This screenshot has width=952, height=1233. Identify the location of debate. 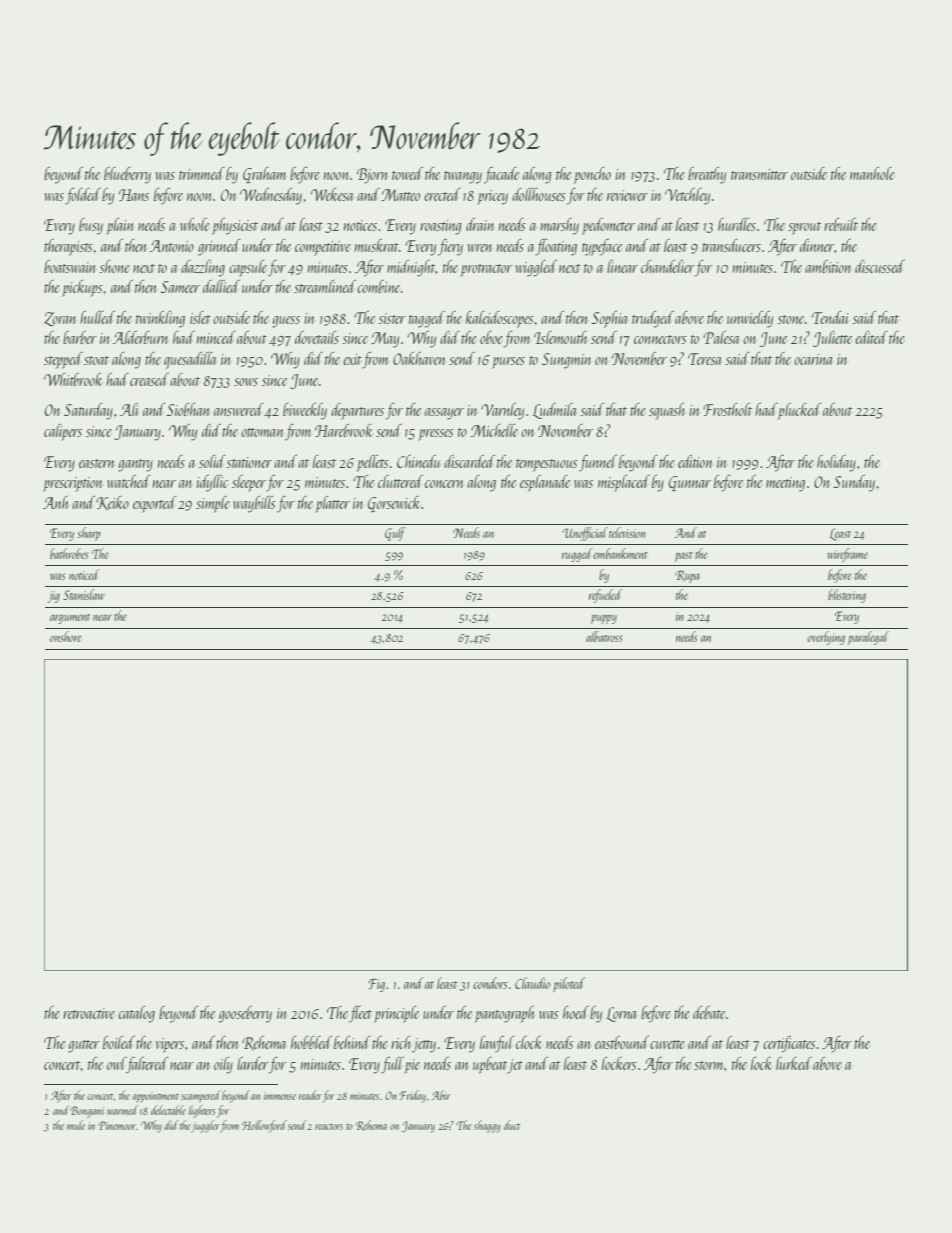
(709, 1012).
